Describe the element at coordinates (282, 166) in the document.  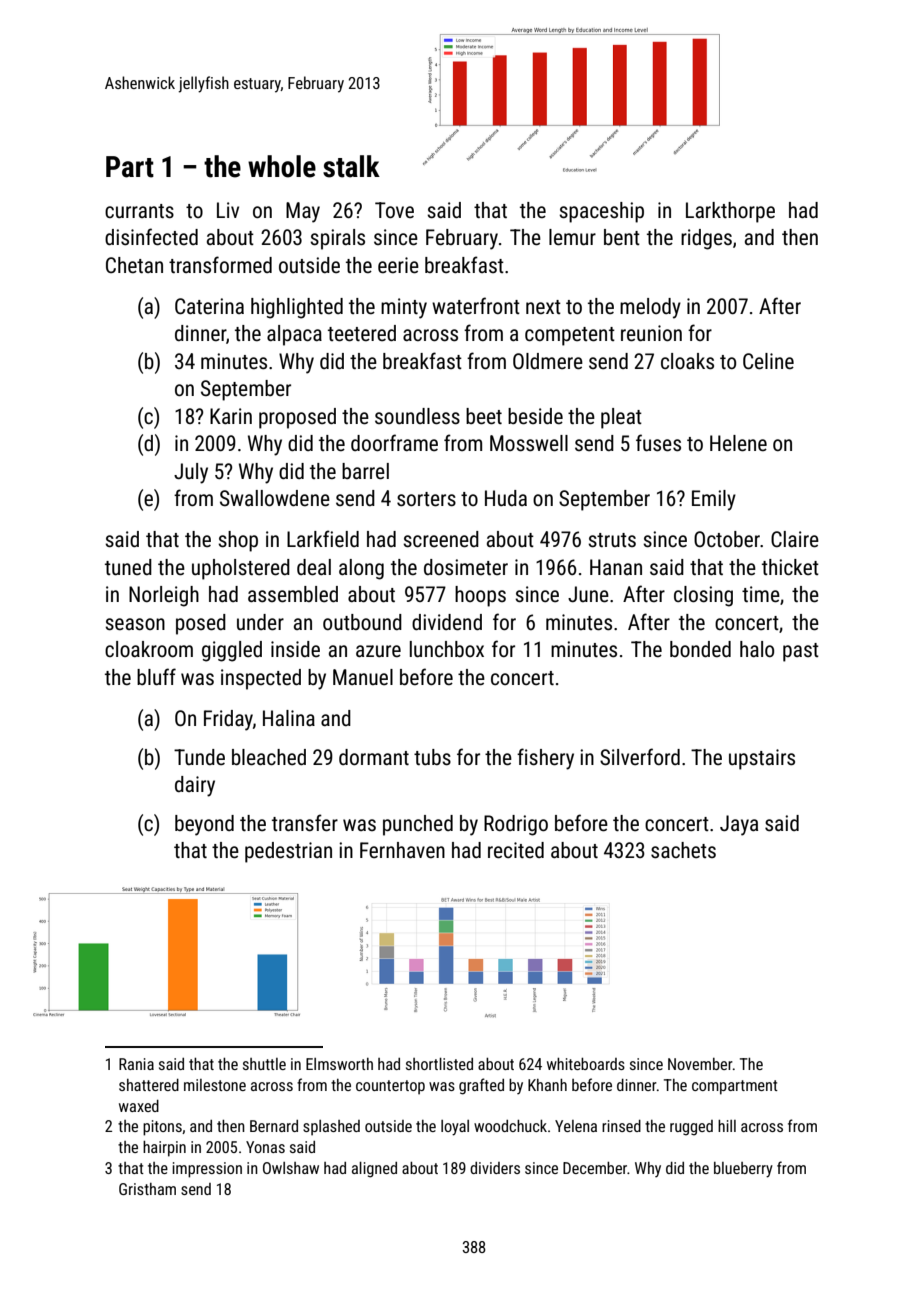
I see `whole` at that location.
